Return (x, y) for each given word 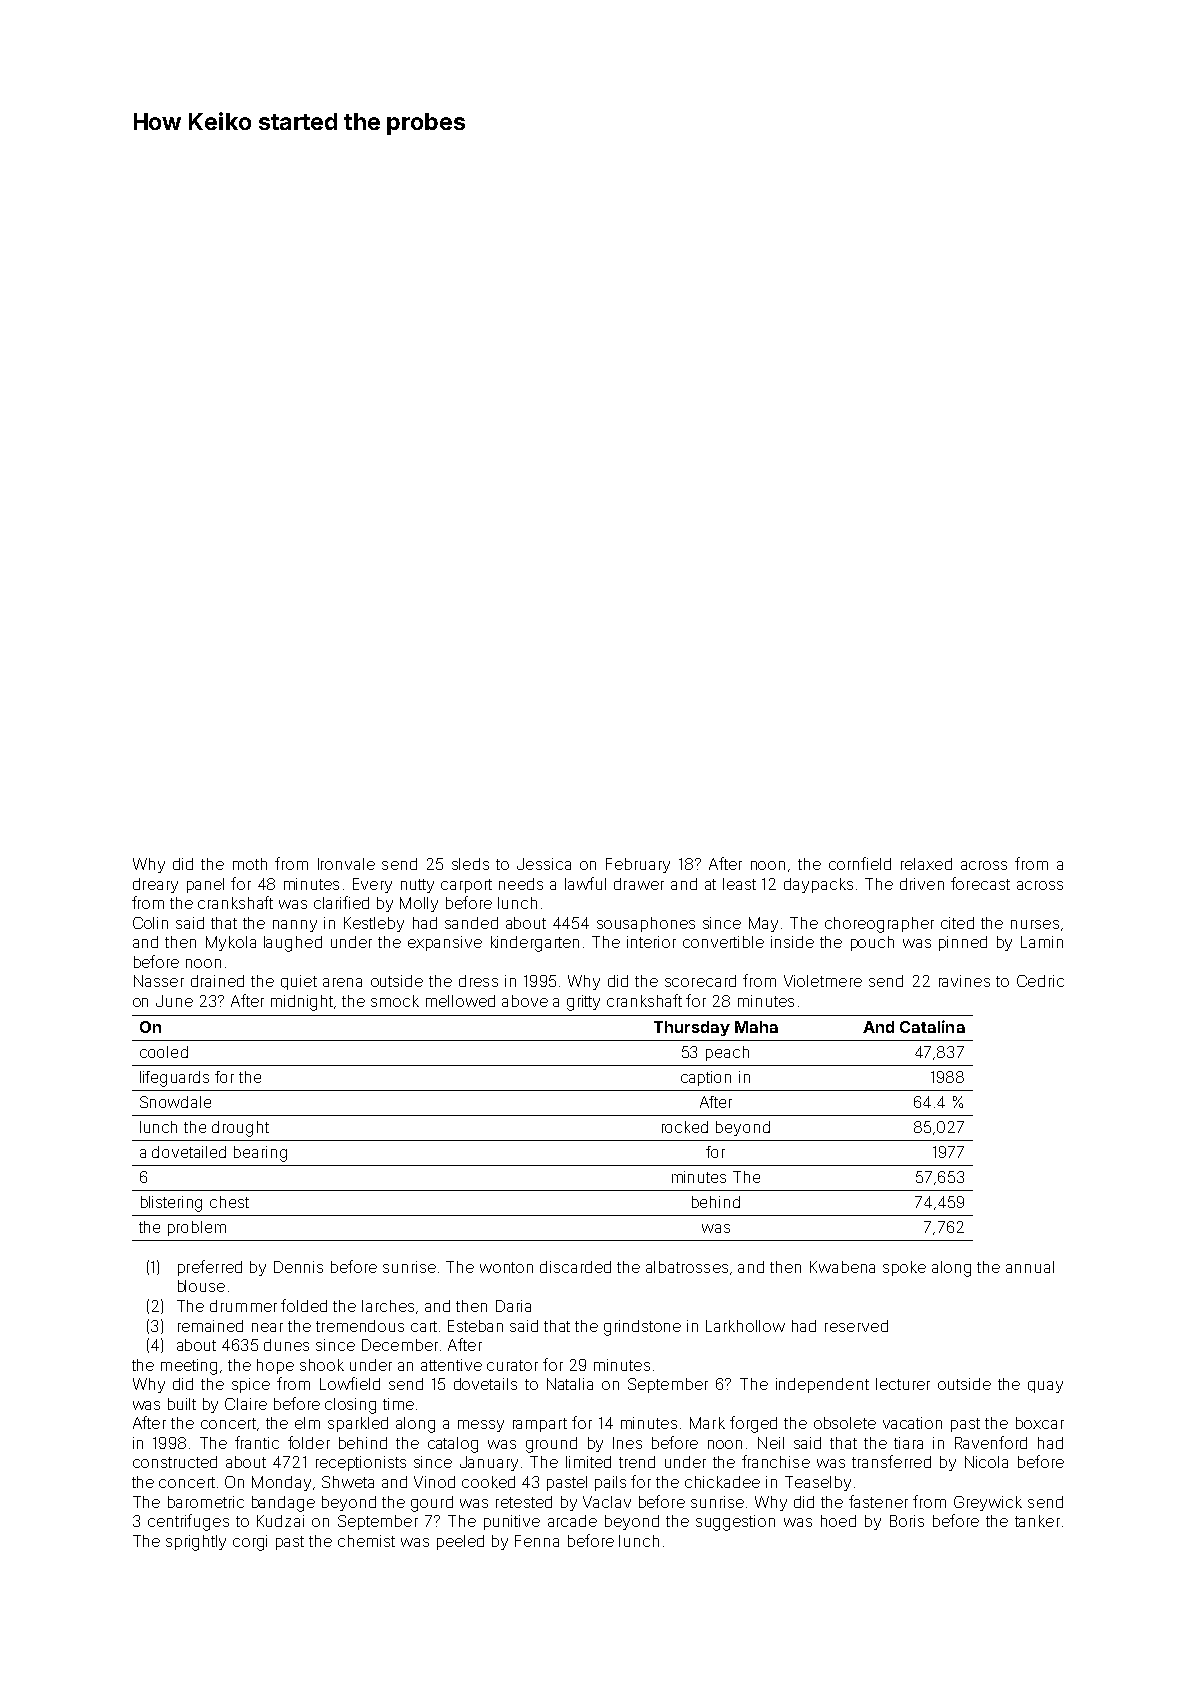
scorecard (700, 981)
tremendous (360, 1326)
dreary (155, 885)
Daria (513, 1306)
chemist (366, 1541)
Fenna (537, 1541)
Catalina (932, 1026)
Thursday (692, 1028)
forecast (980, 883)
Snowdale (175, 1102)
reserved (856, 1326)
